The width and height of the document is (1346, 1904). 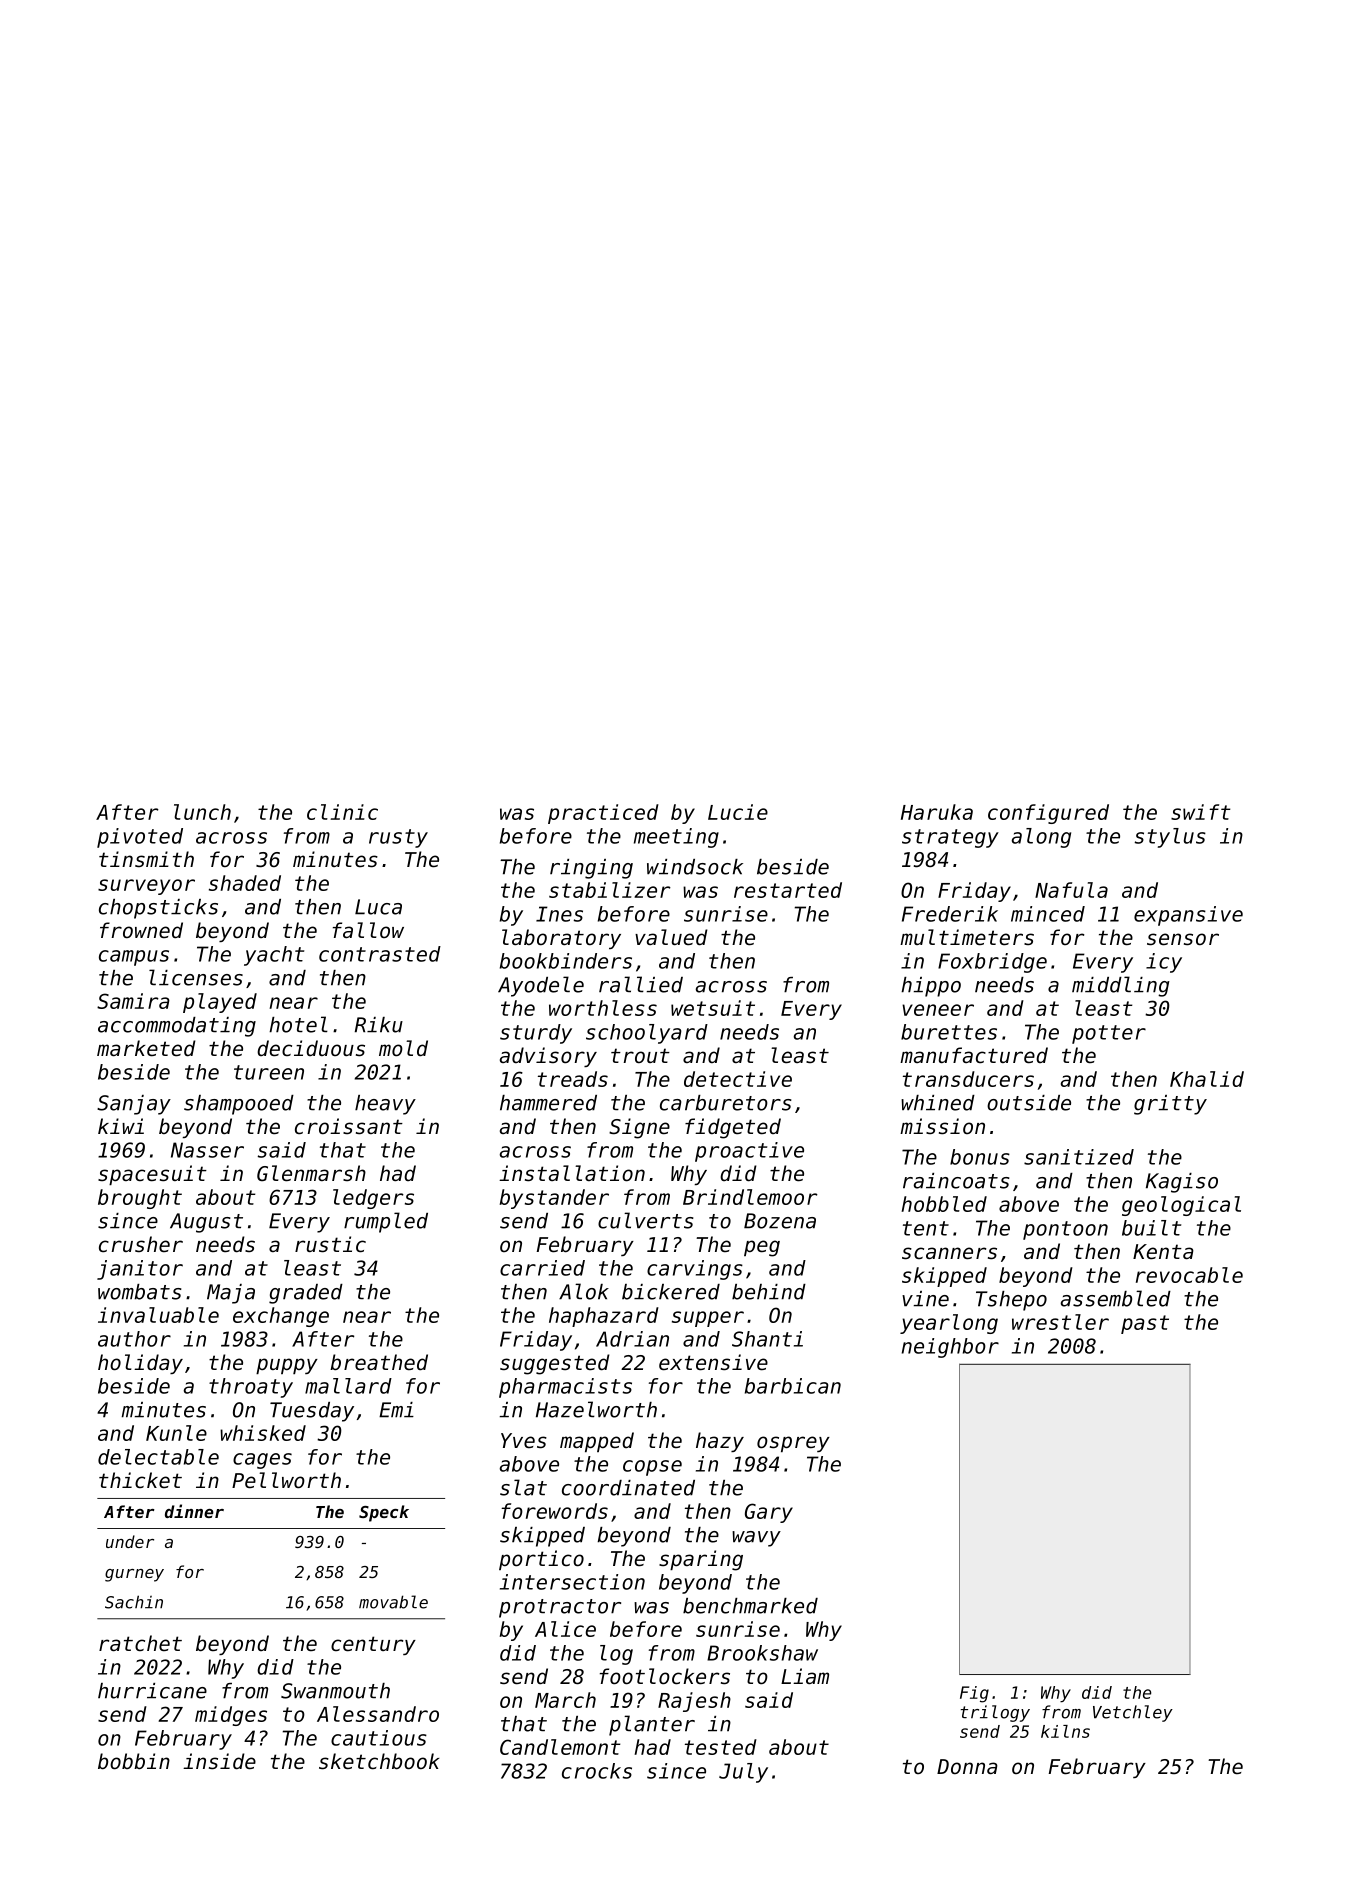 I want to click on swift, so click(x=1200, y=812).
